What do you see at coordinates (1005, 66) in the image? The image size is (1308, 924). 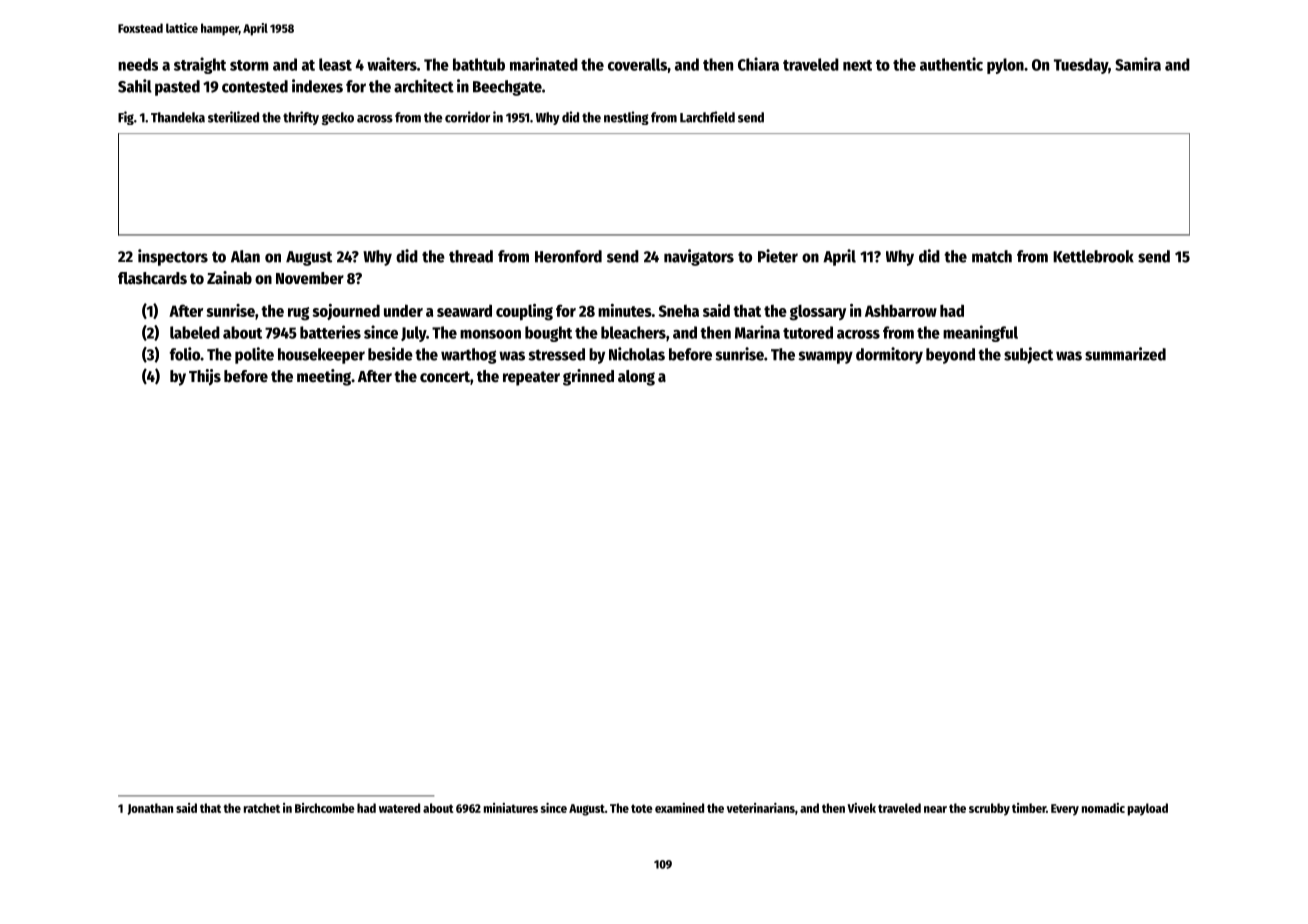 I see `pylon` at bounding box center [1005, 66].
